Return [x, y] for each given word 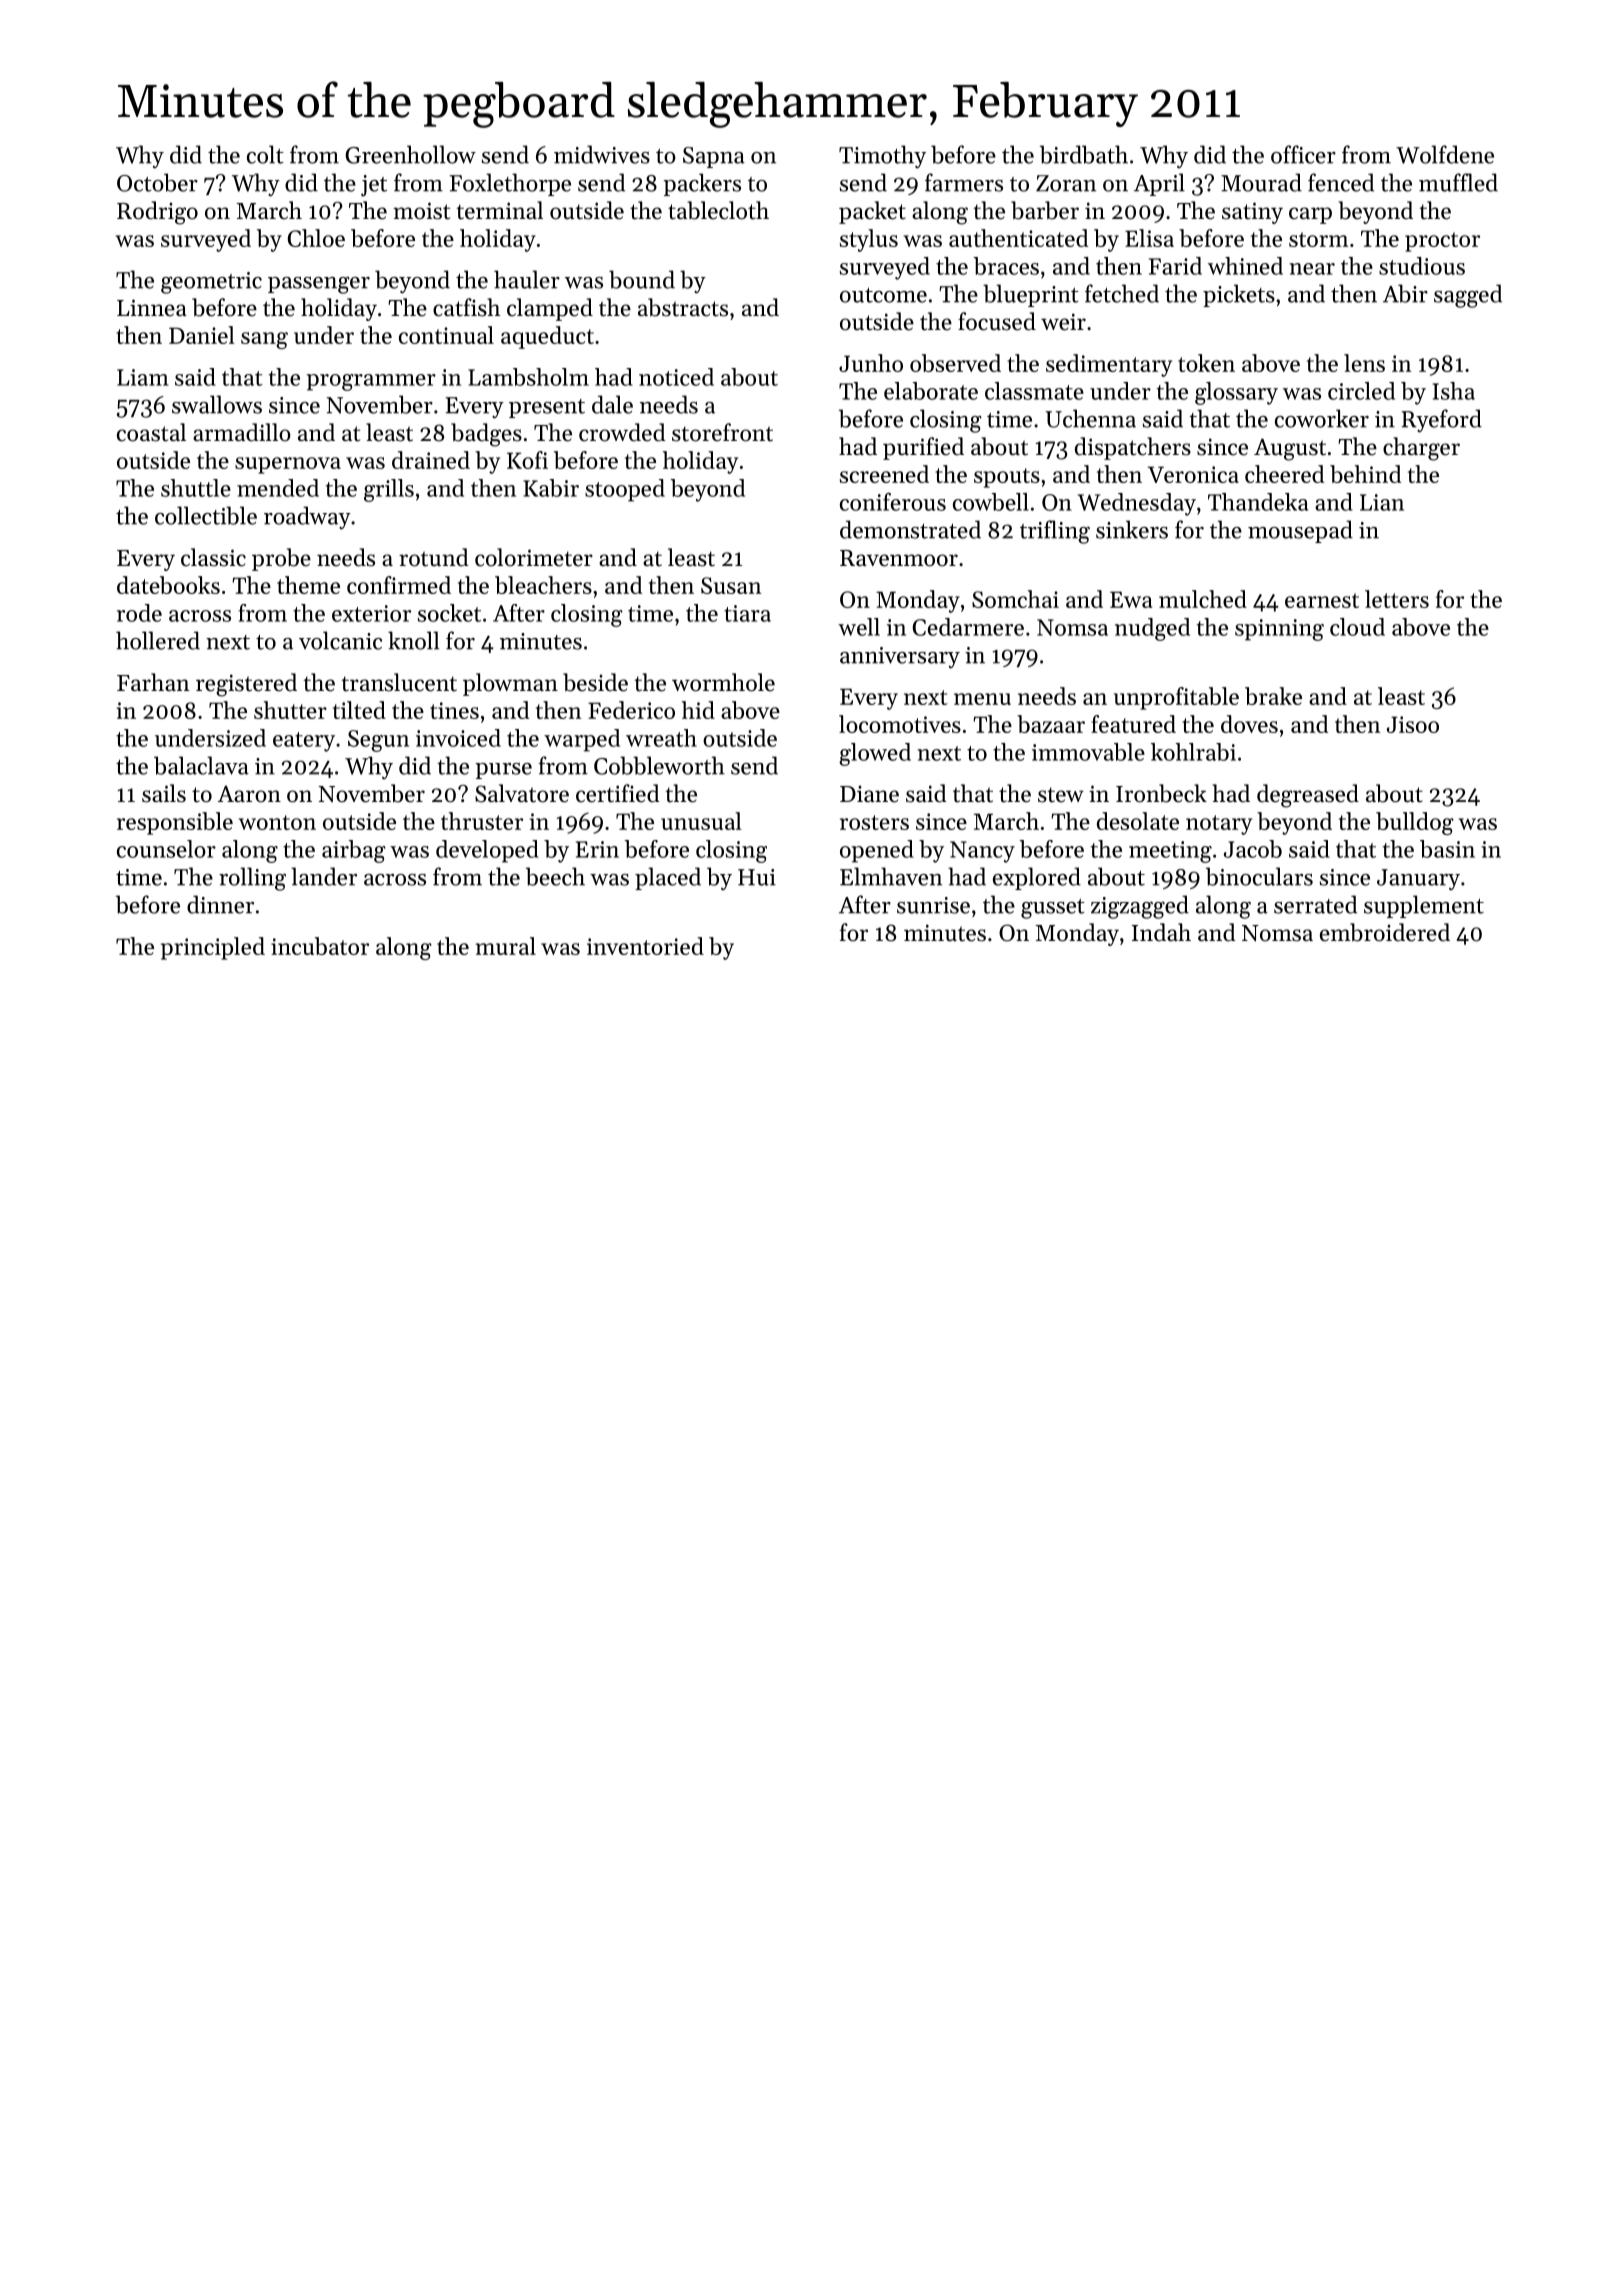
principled [213, 948]
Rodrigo [157, 213]
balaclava [201, 765]
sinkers [1132, 529]
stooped [625, 490]
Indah [1161, 932]
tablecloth [718, 210]
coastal [151, 432]
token [1206, 363]
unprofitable [1176, 698]
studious [1422, 266]
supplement [1424, 906]
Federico [631, 710]
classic [213, 557]
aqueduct [547, 337]
